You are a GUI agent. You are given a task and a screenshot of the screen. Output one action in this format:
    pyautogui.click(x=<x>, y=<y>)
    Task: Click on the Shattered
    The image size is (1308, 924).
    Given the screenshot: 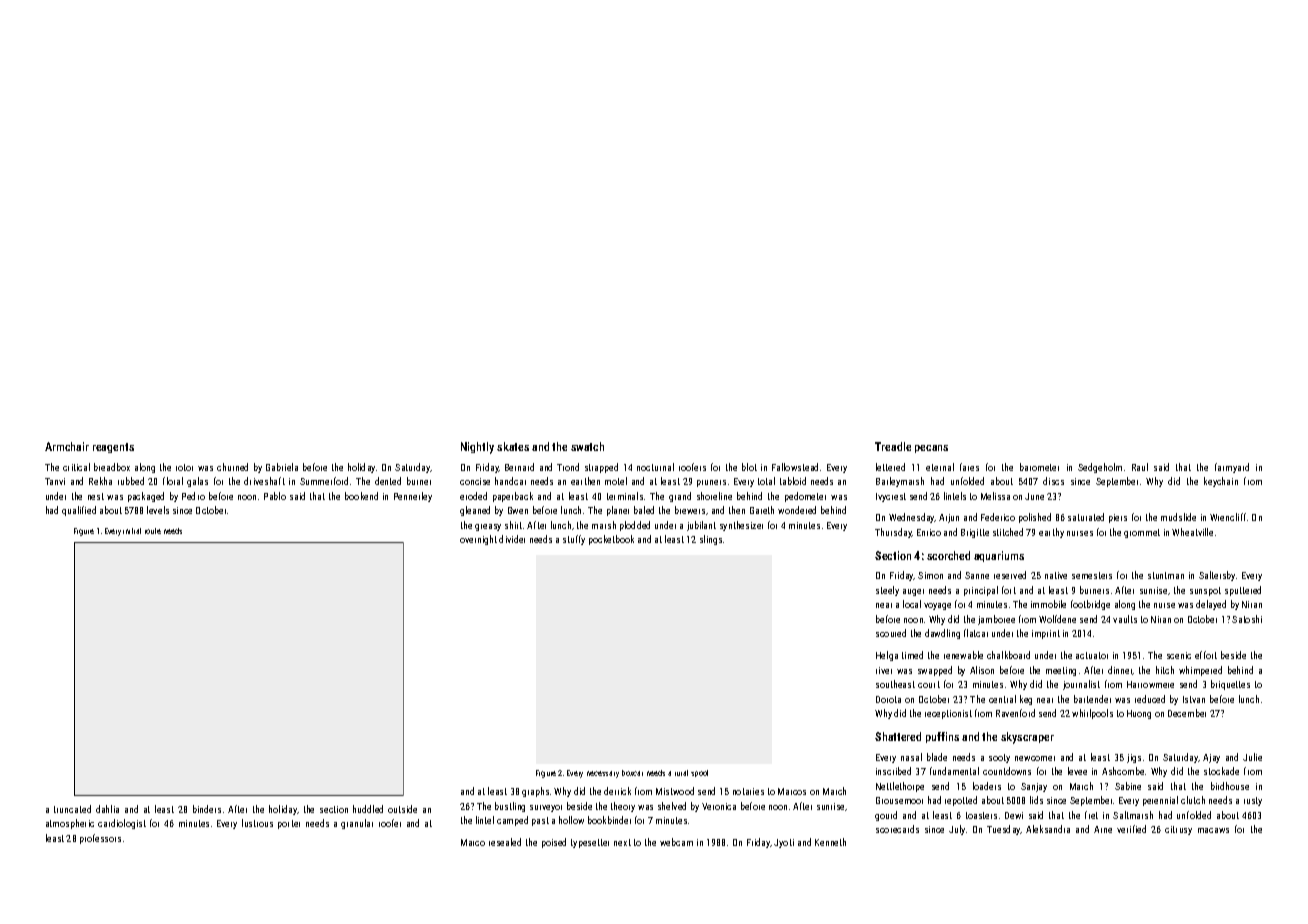 What is the action you would take?
    pyautogui.click(x=898, y=736)
